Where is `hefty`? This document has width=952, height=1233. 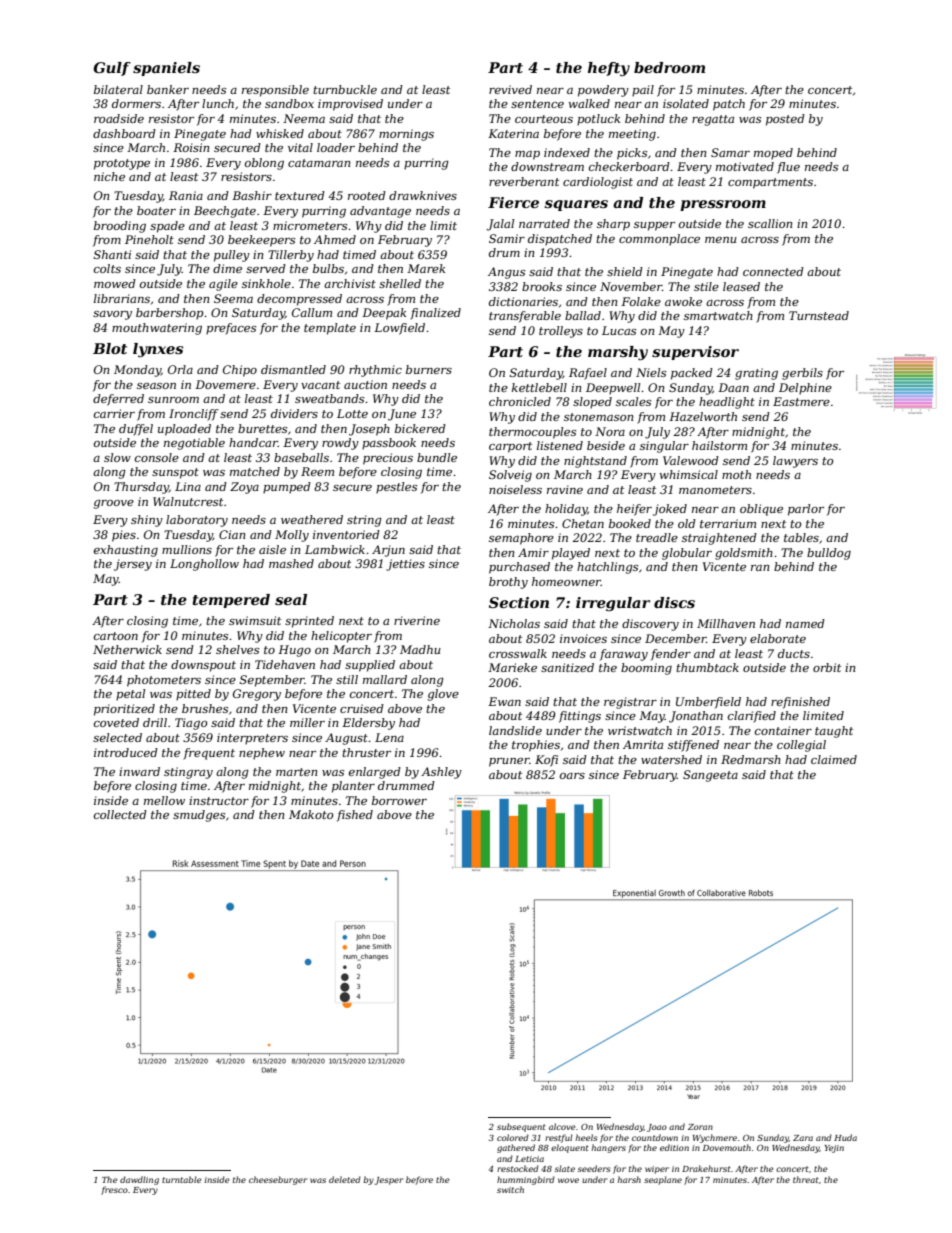
hefty is located at coordinates (609, 69).
